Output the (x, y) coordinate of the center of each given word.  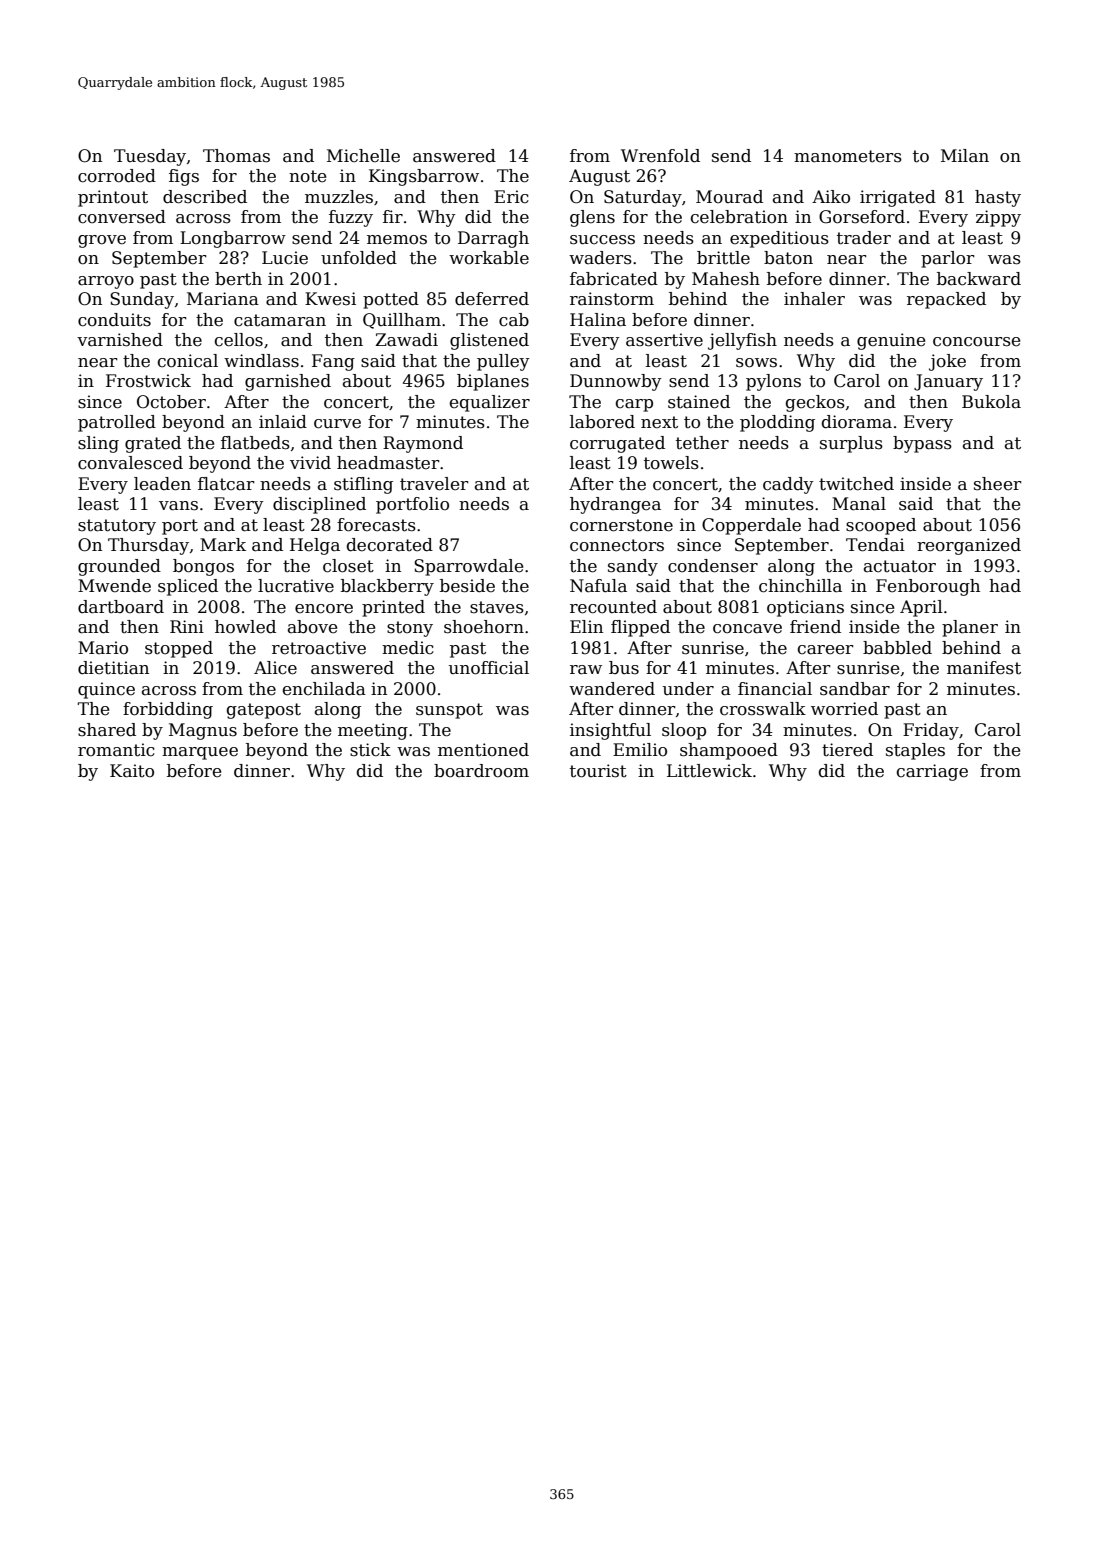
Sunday (142, 300)
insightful (610, 731)
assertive (664, 340)
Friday (931, 731)
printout (113, 198)
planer (970, 628)
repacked (946, 300)
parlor (948, 259)
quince (106, 690)
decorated (390, 545)
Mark (223, 545)
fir (393, 216)
